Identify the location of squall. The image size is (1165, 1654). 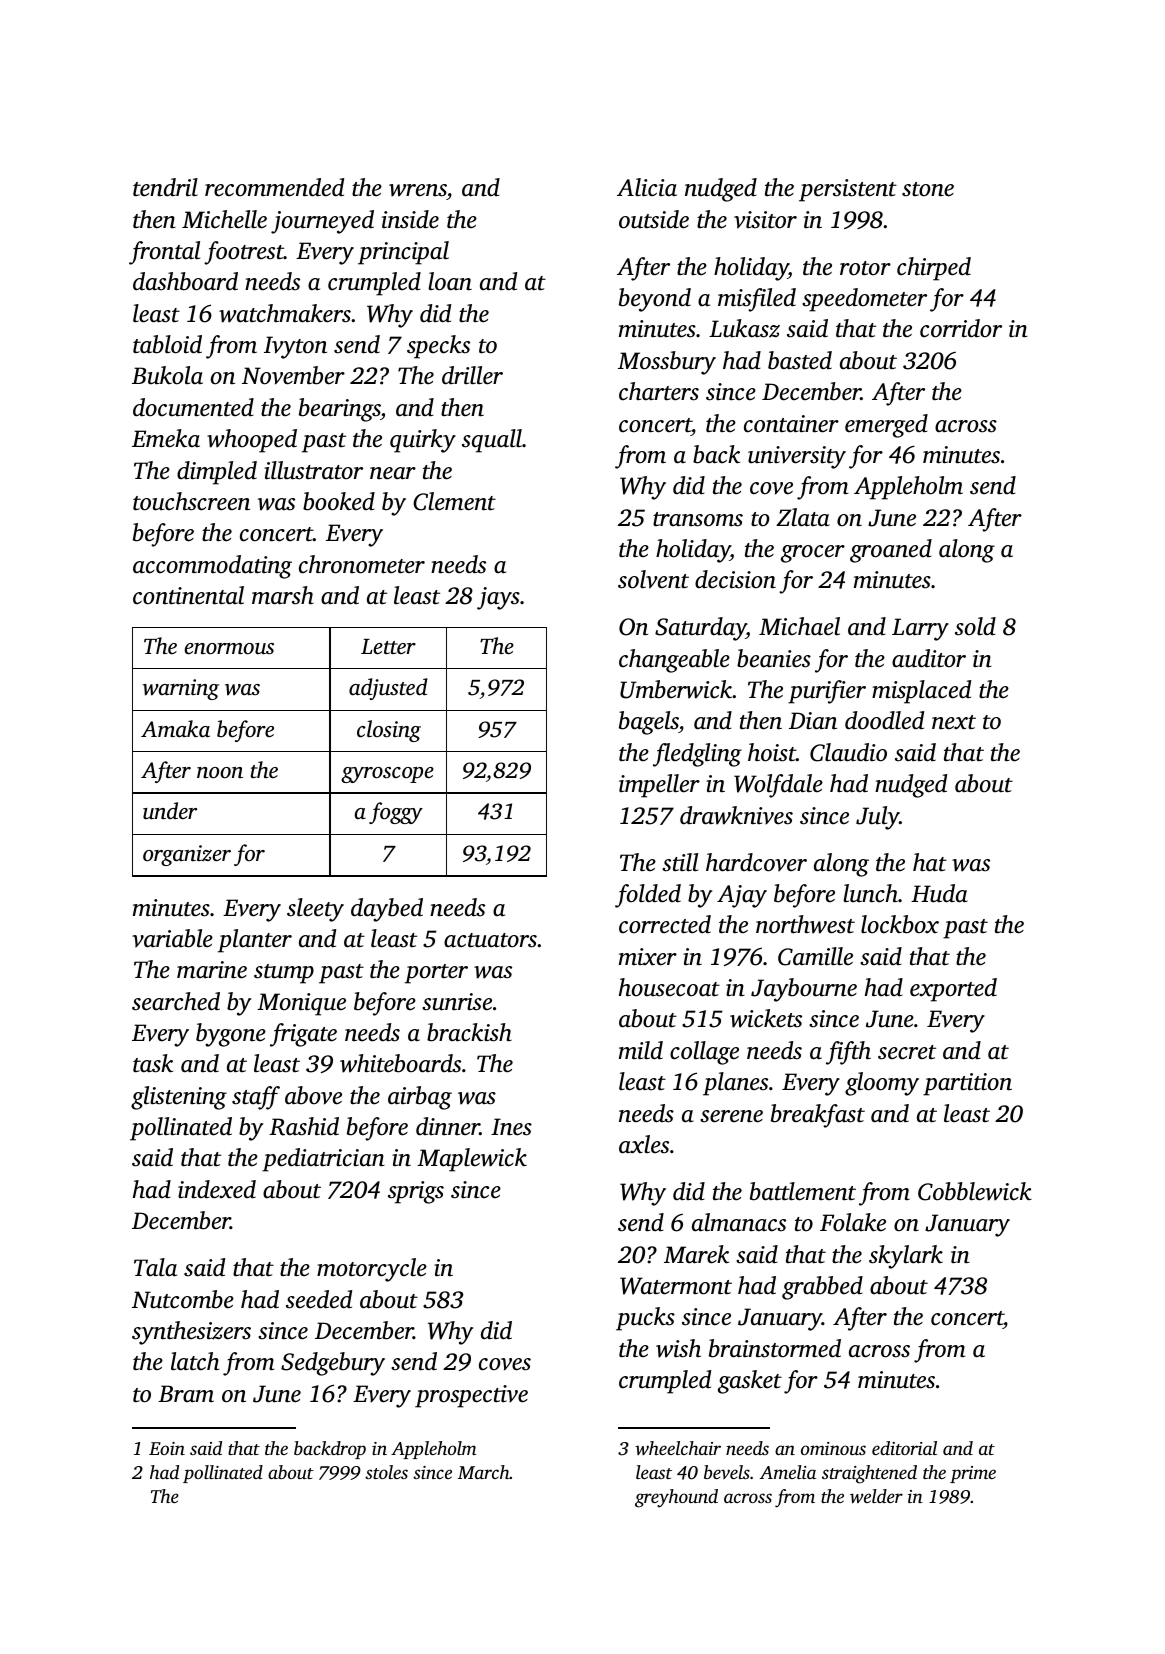
(492, 441).
